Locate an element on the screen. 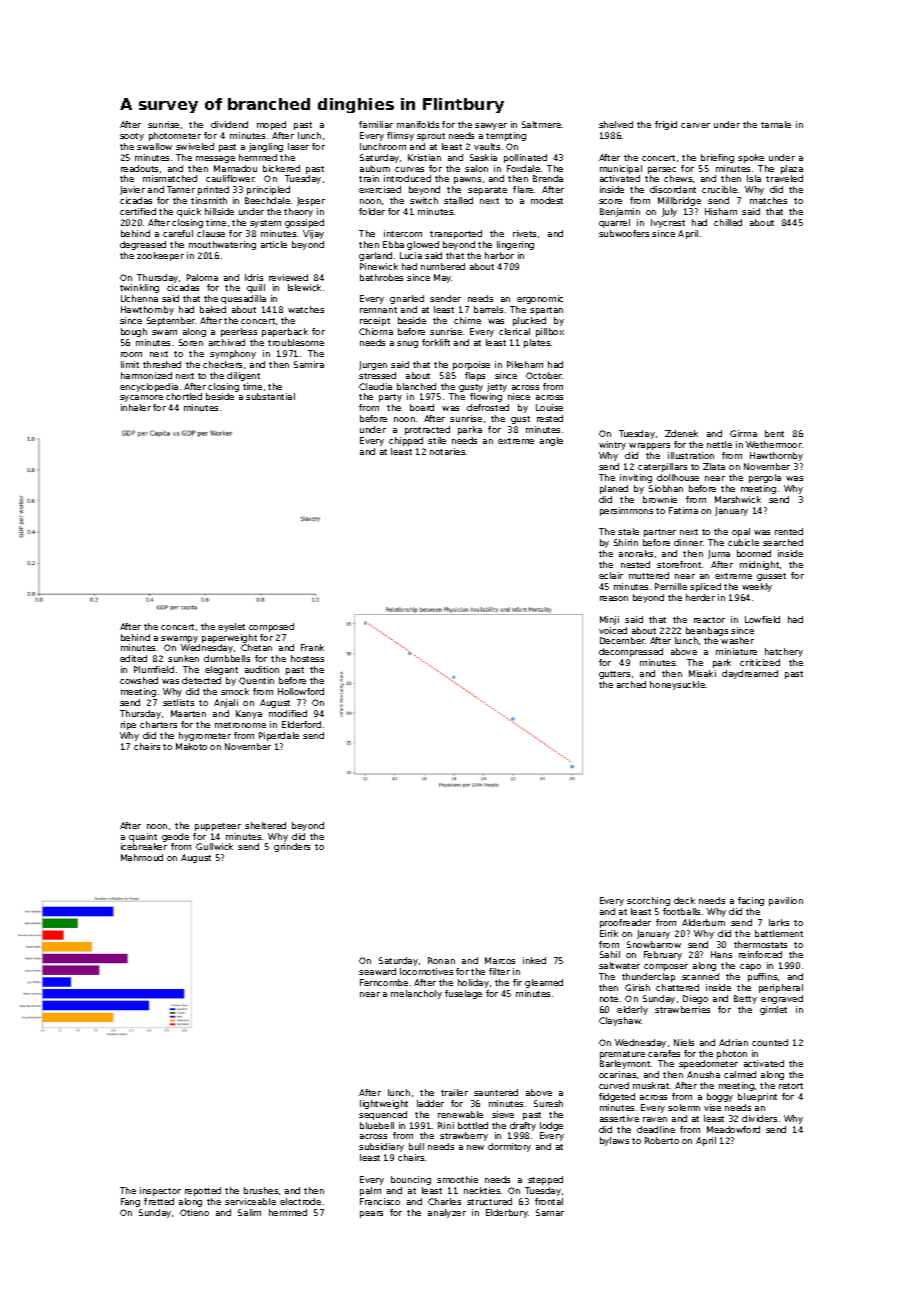  filter is located at coordinates (499, 971).
